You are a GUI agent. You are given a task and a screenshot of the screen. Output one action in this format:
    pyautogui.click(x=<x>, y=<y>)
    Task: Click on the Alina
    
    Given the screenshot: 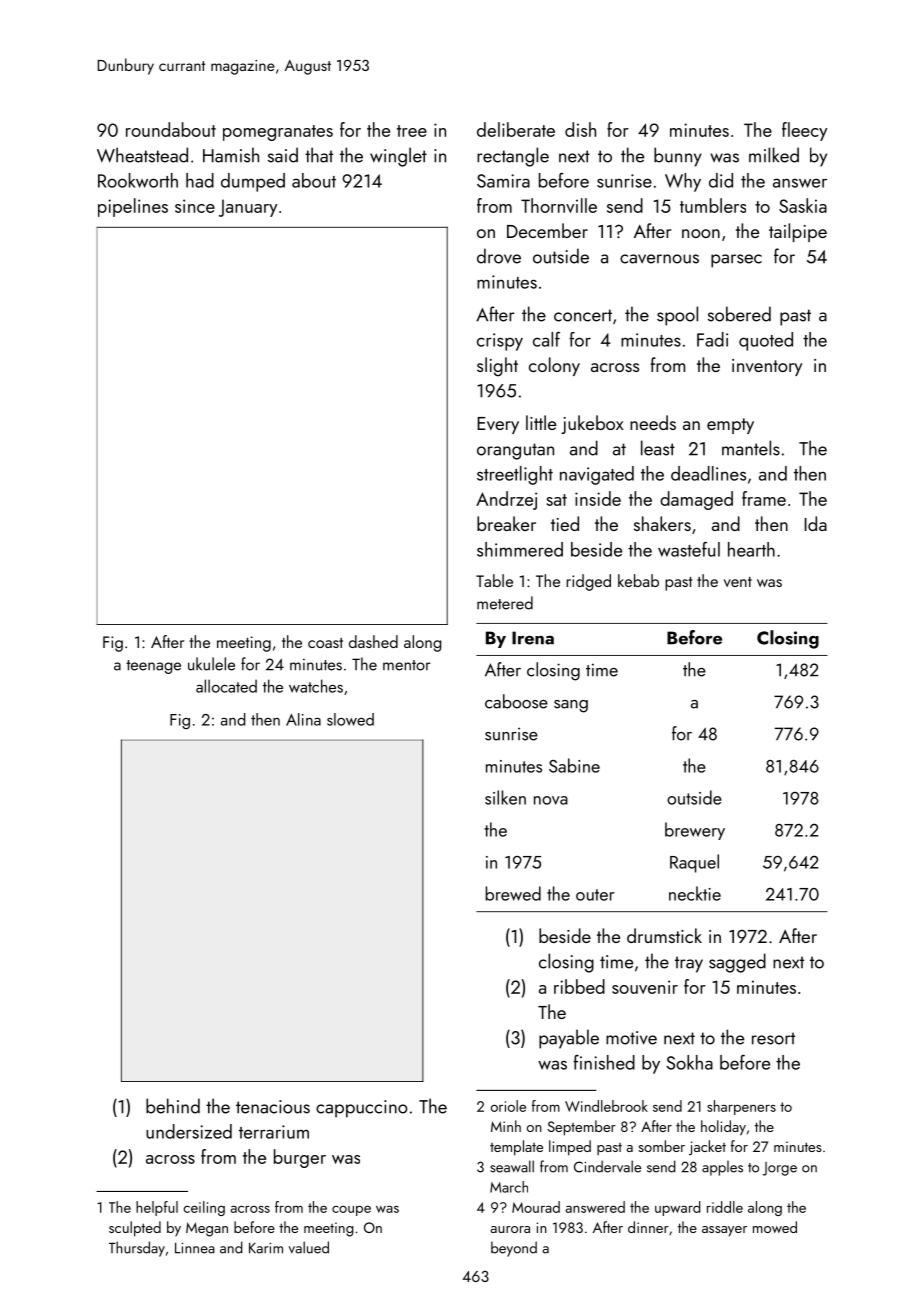 What is the action you would take?
    pyautogui.click(x=303, y=719)
